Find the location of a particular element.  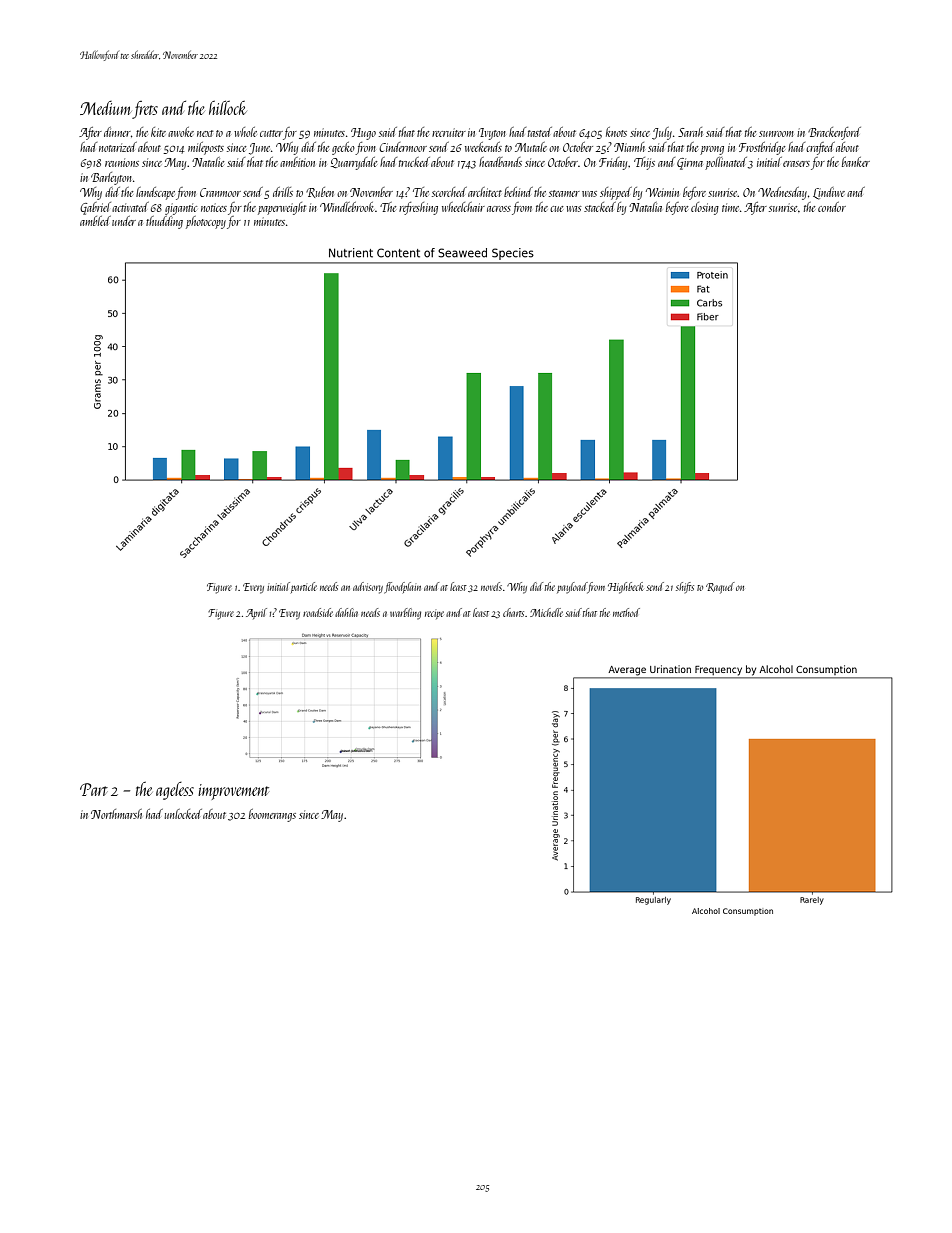

floodplain is located at coordinates (402, 588).
